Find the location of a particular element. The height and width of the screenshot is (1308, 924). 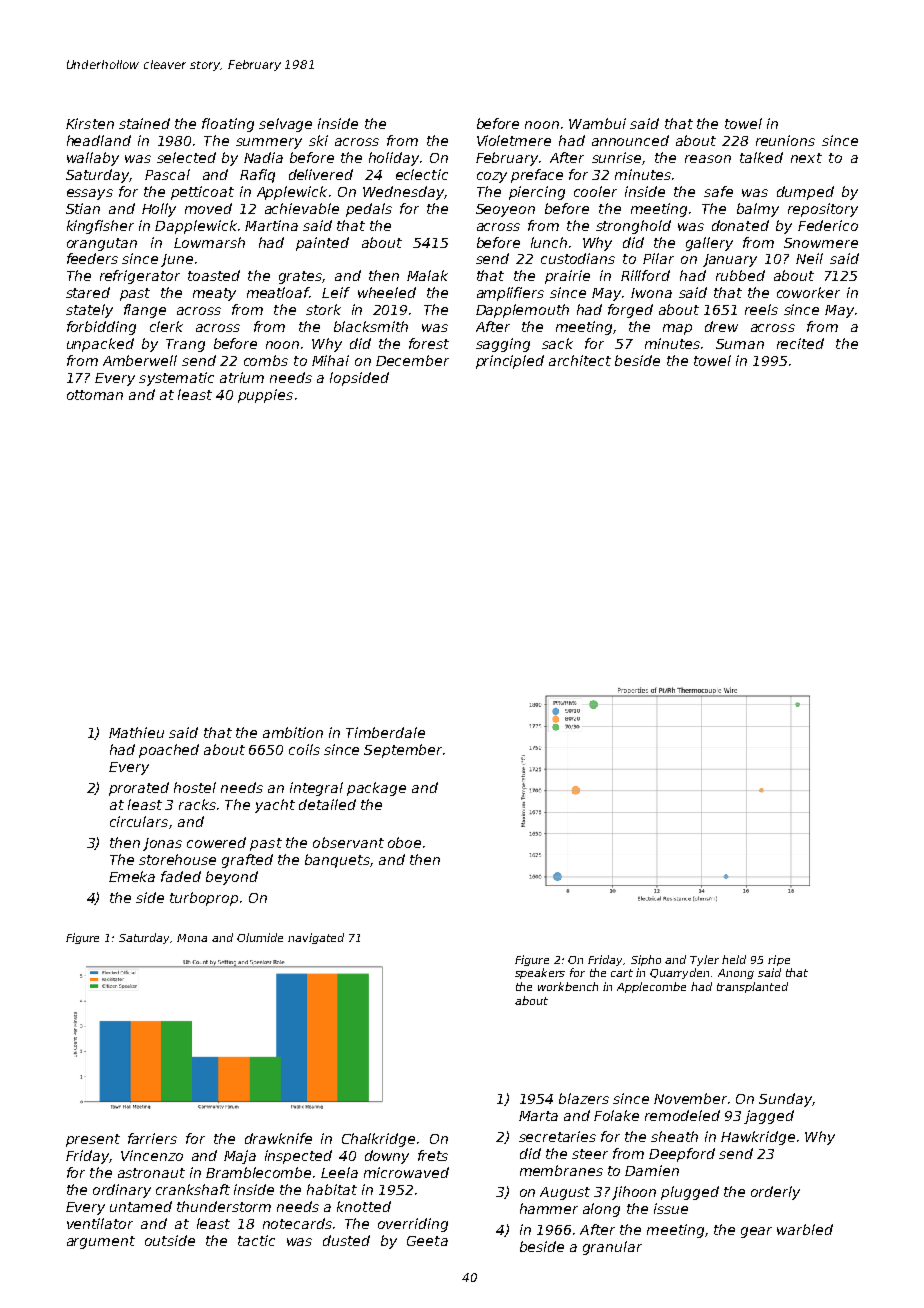

integral is located at coordinates (316, 789).
